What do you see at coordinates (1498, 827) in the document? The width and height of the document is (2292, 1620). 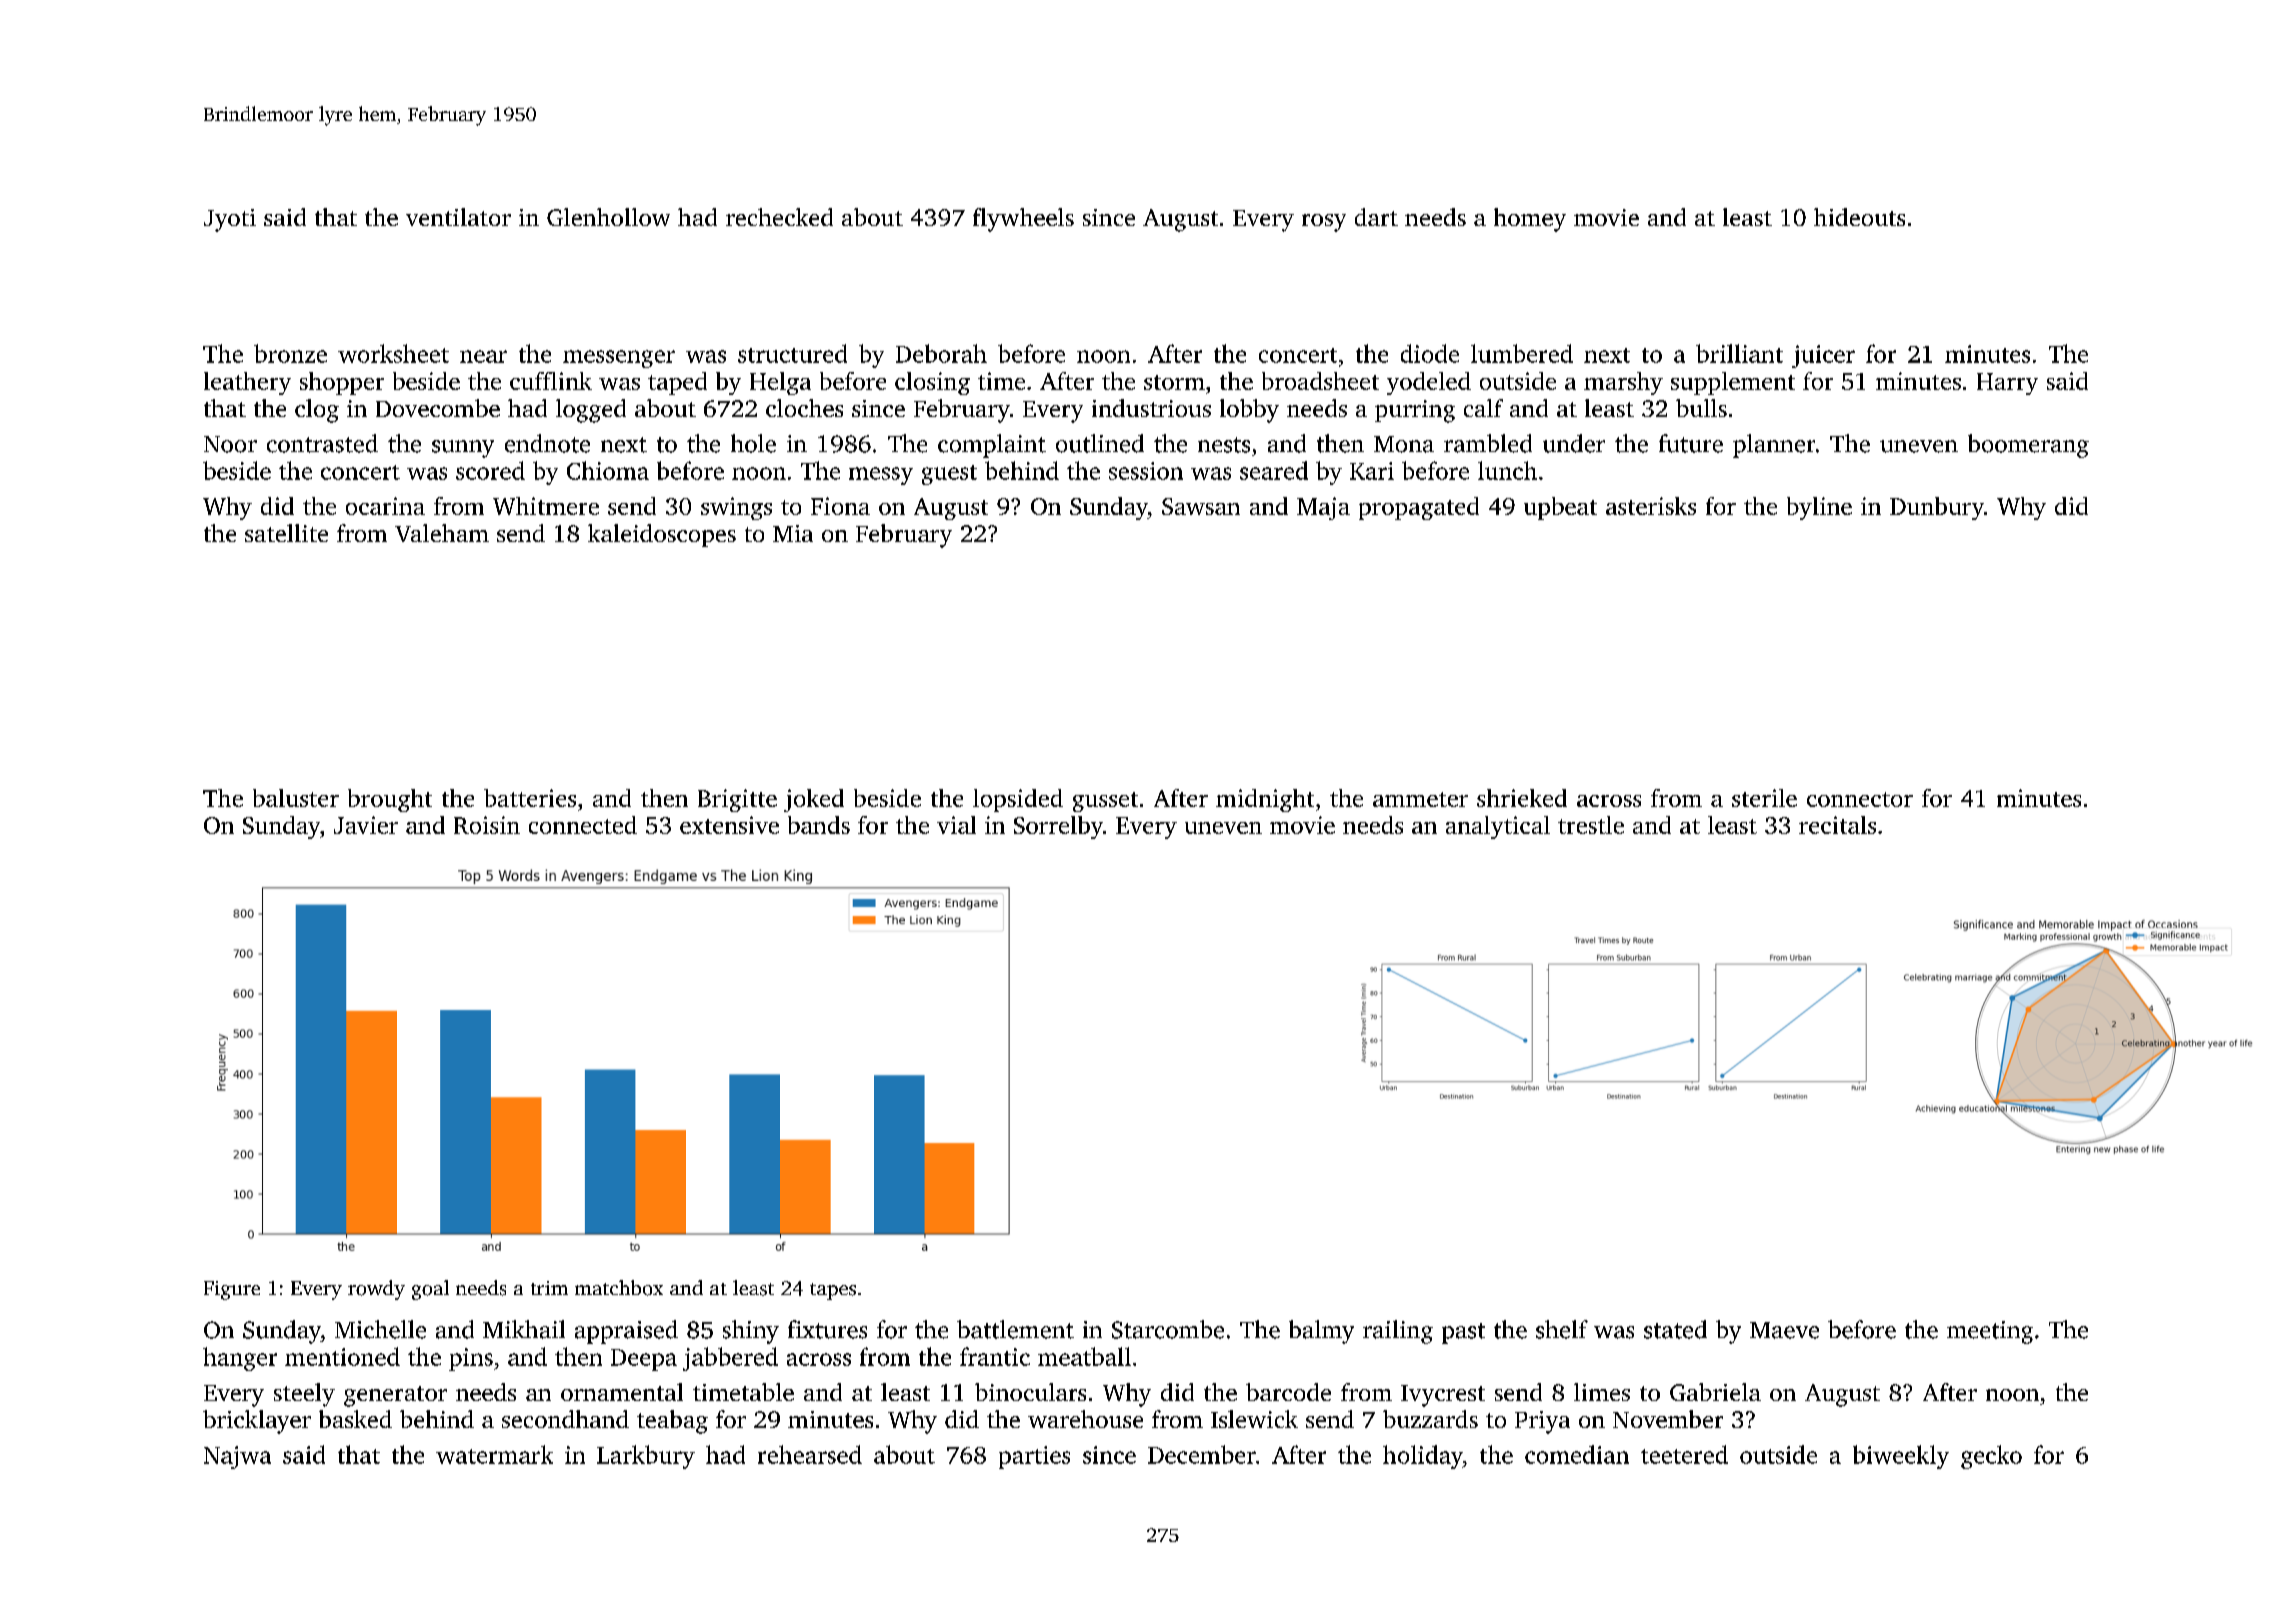 I see `analytical` at bounding box center [1498, 827].
